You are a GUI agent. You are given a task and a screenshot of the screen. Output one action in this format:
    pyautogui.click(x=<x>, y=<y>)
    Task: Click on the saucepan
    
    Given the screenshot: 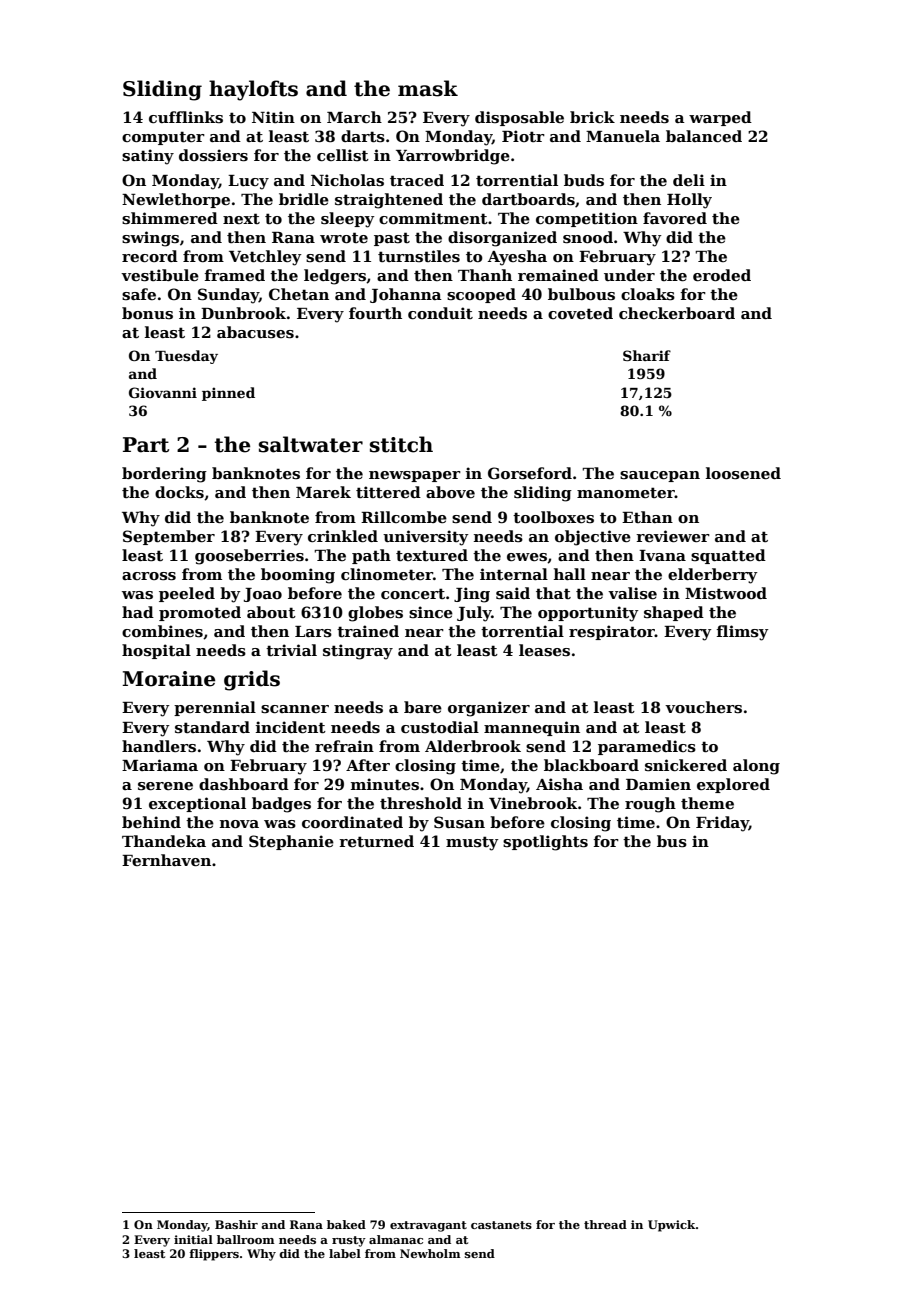 What is the action you would take?
    pyautogui.click(x=660, y=476)
